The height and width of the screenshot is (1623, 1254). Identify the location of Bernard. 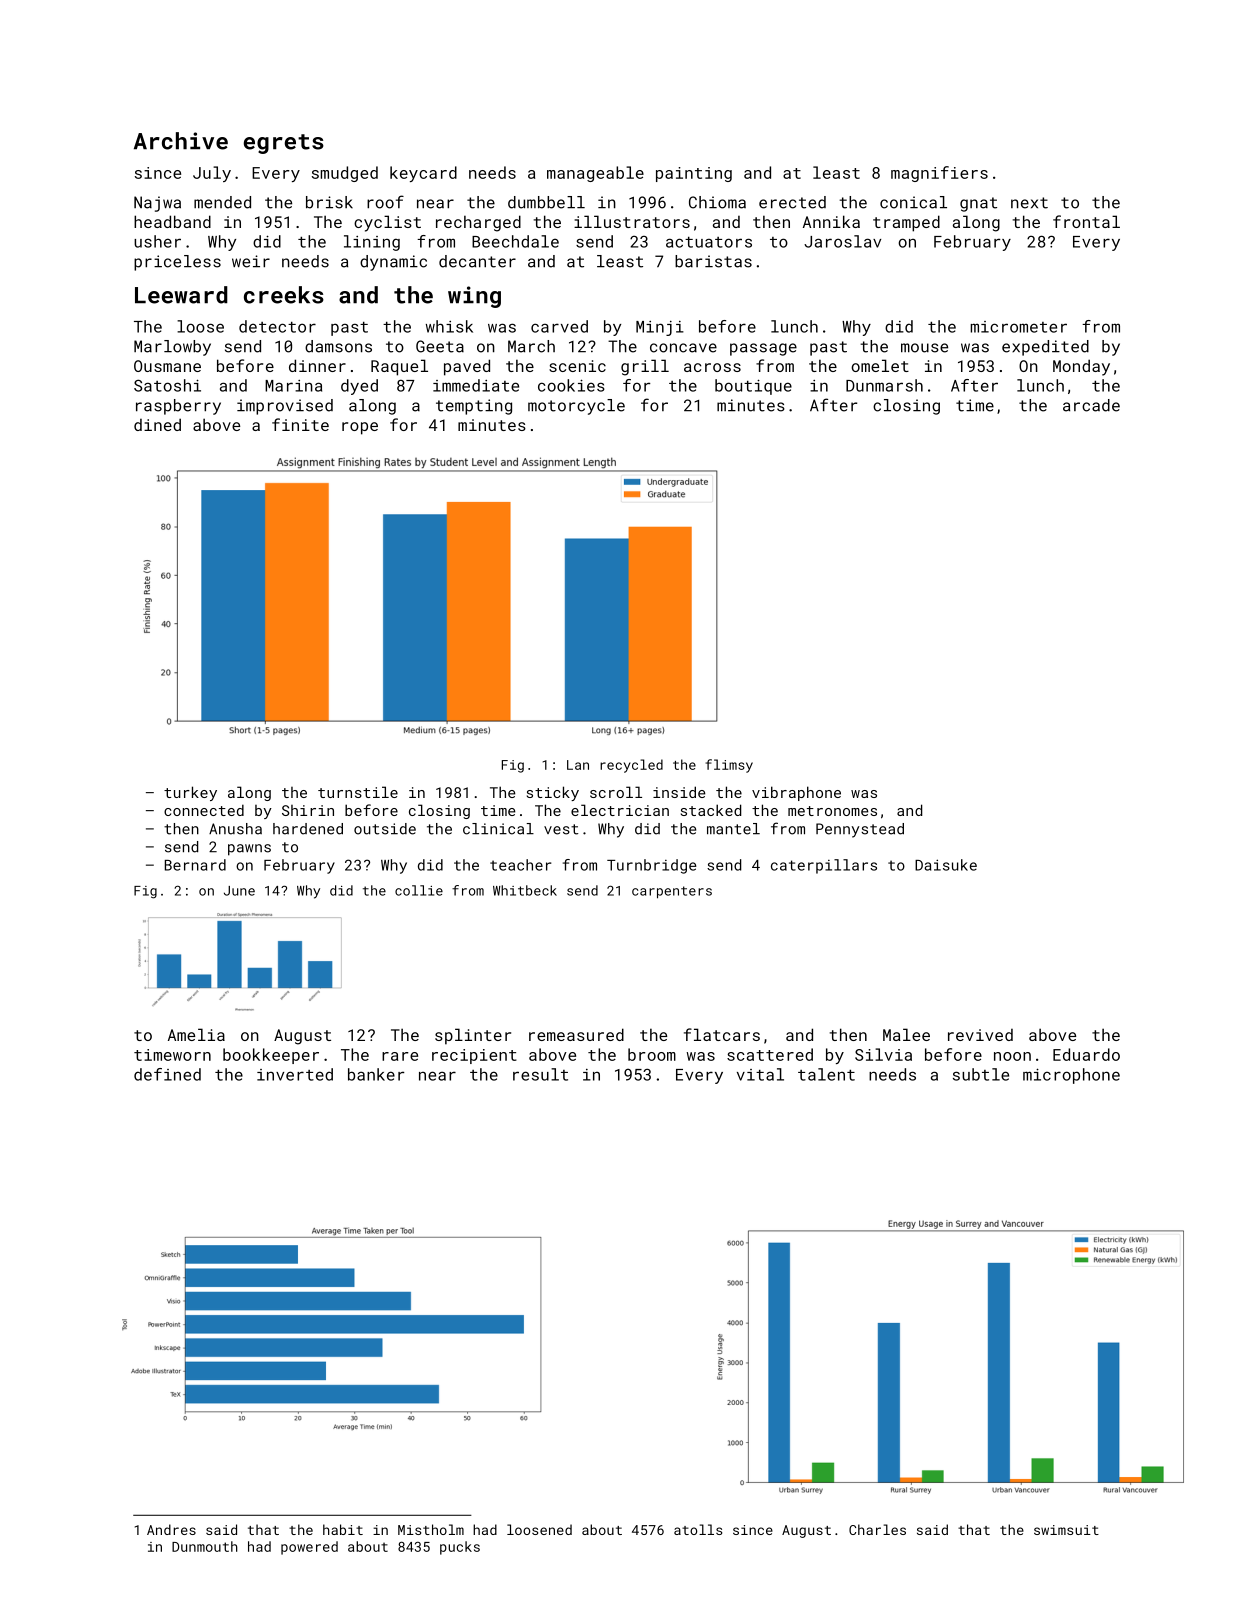
(195, 865).
